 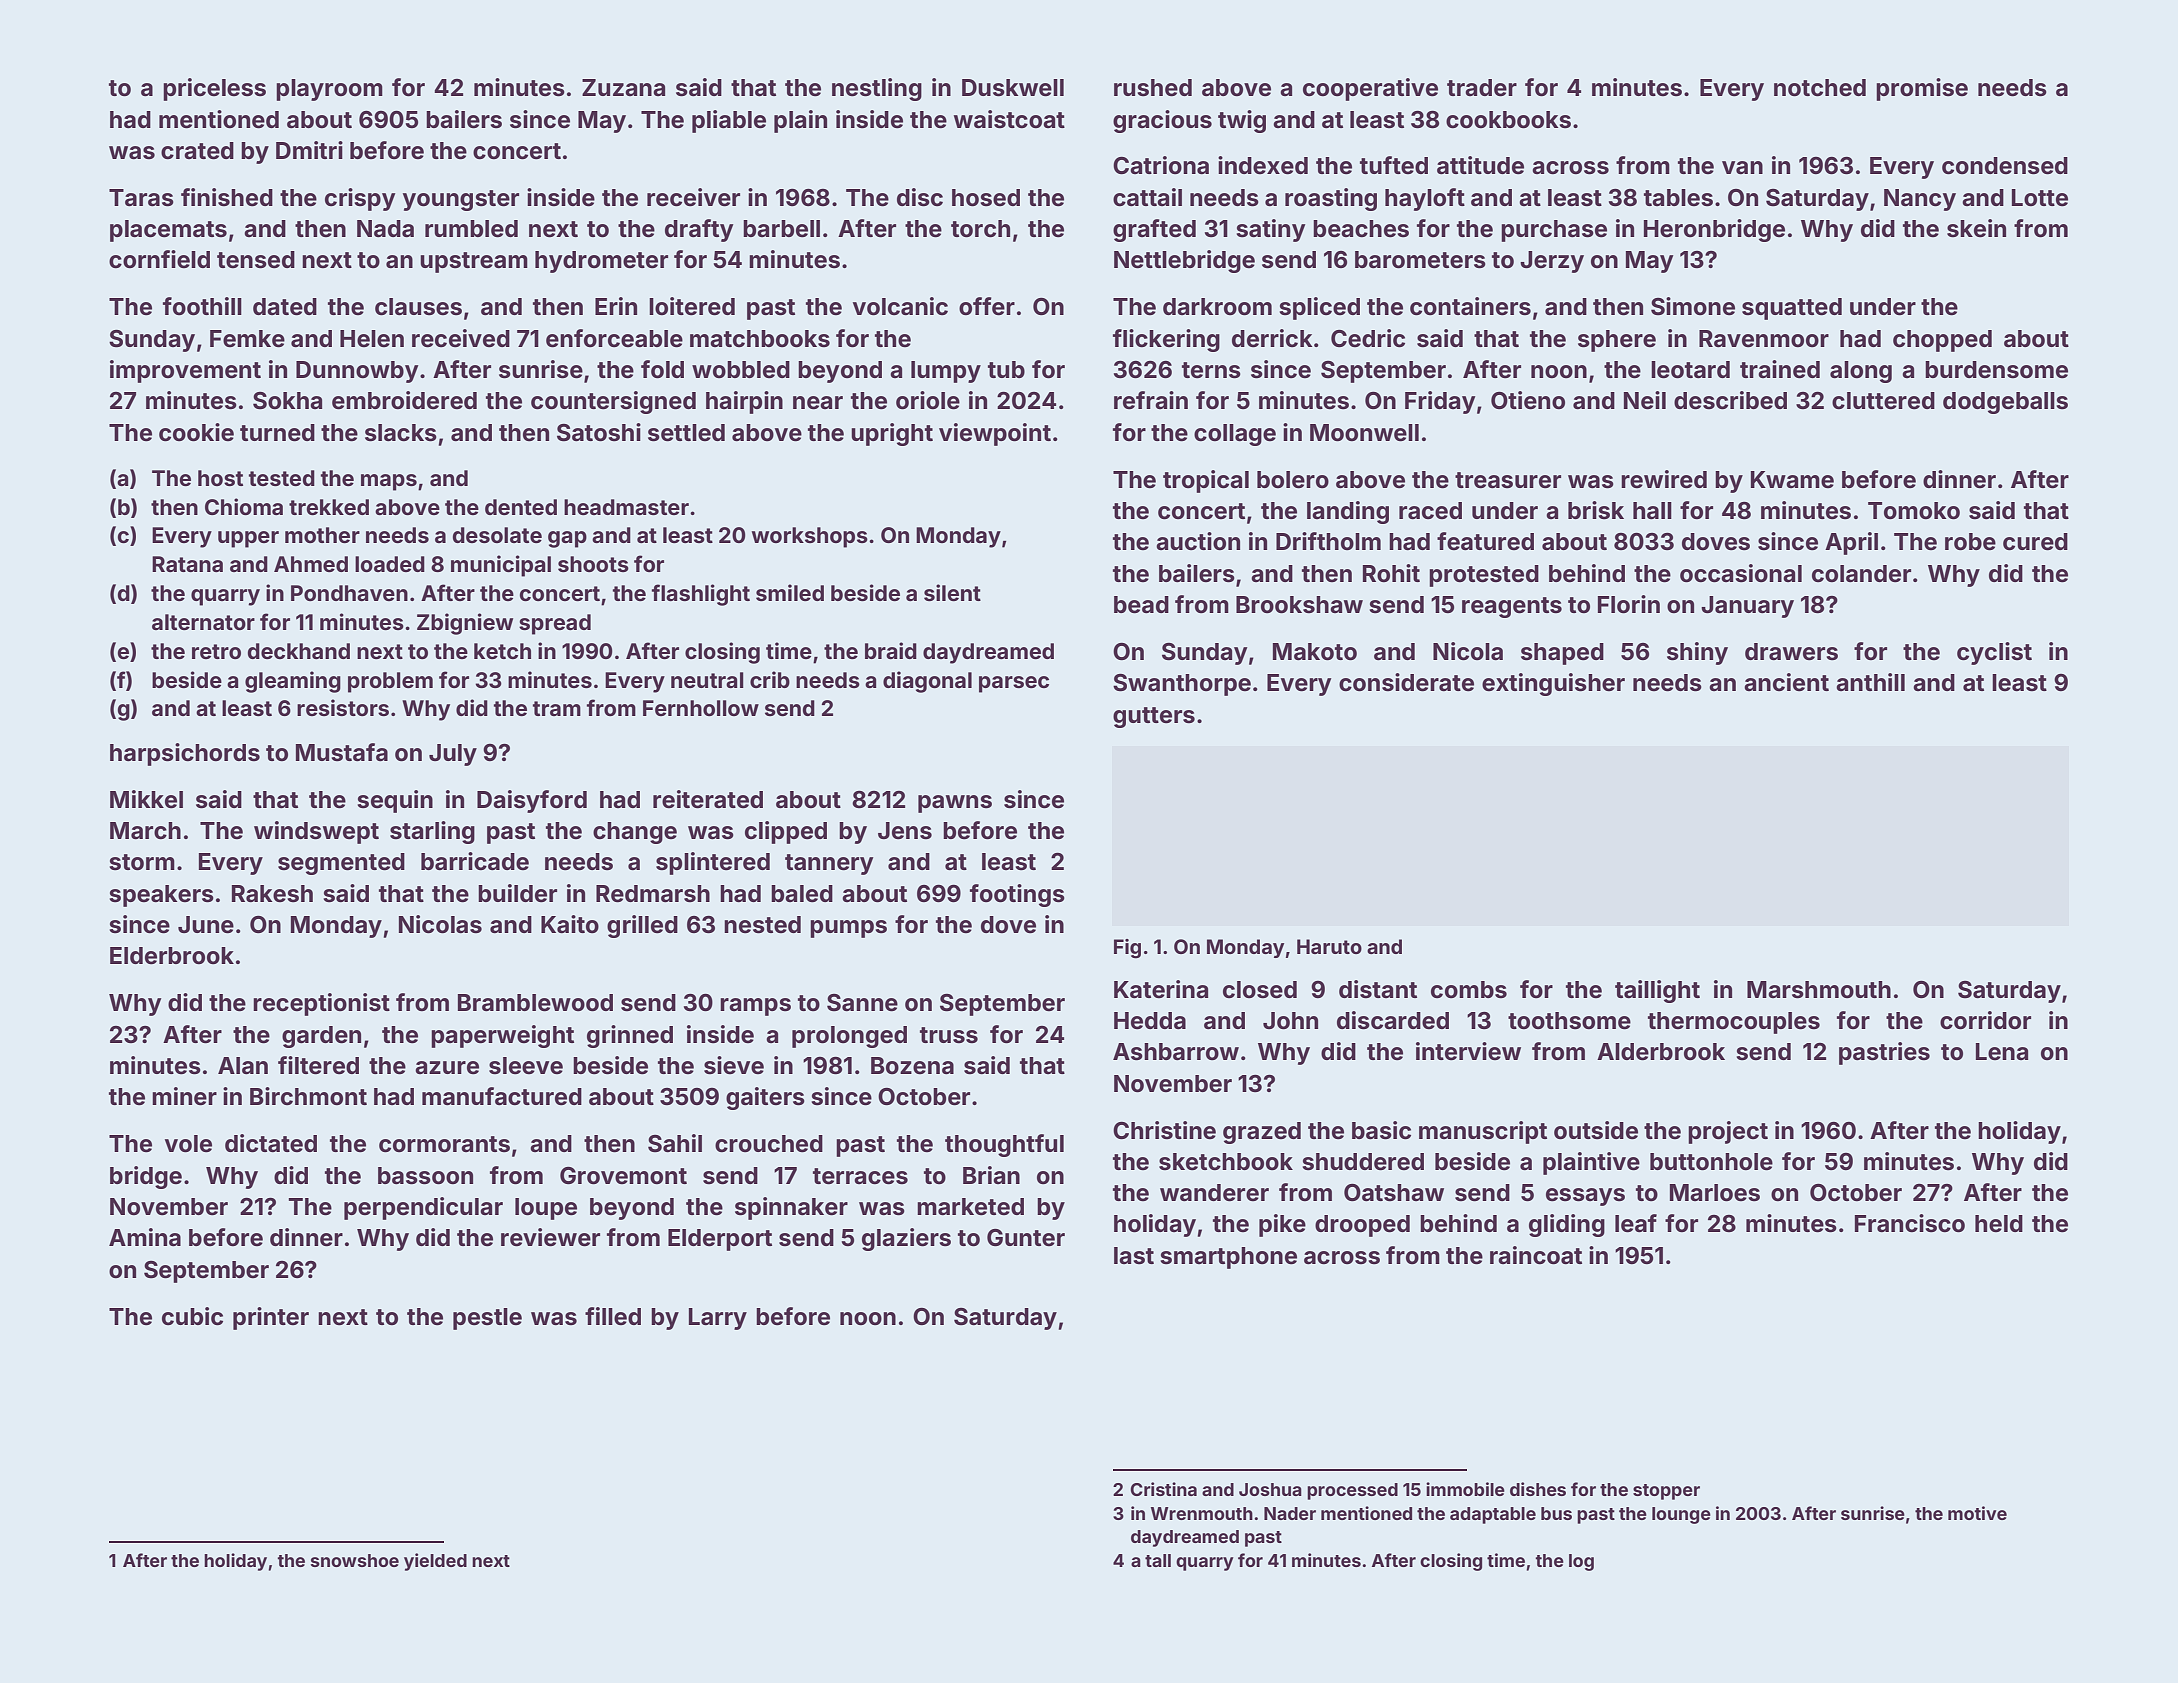 I want to click on leaf, so click(x=1636, y=1223).
